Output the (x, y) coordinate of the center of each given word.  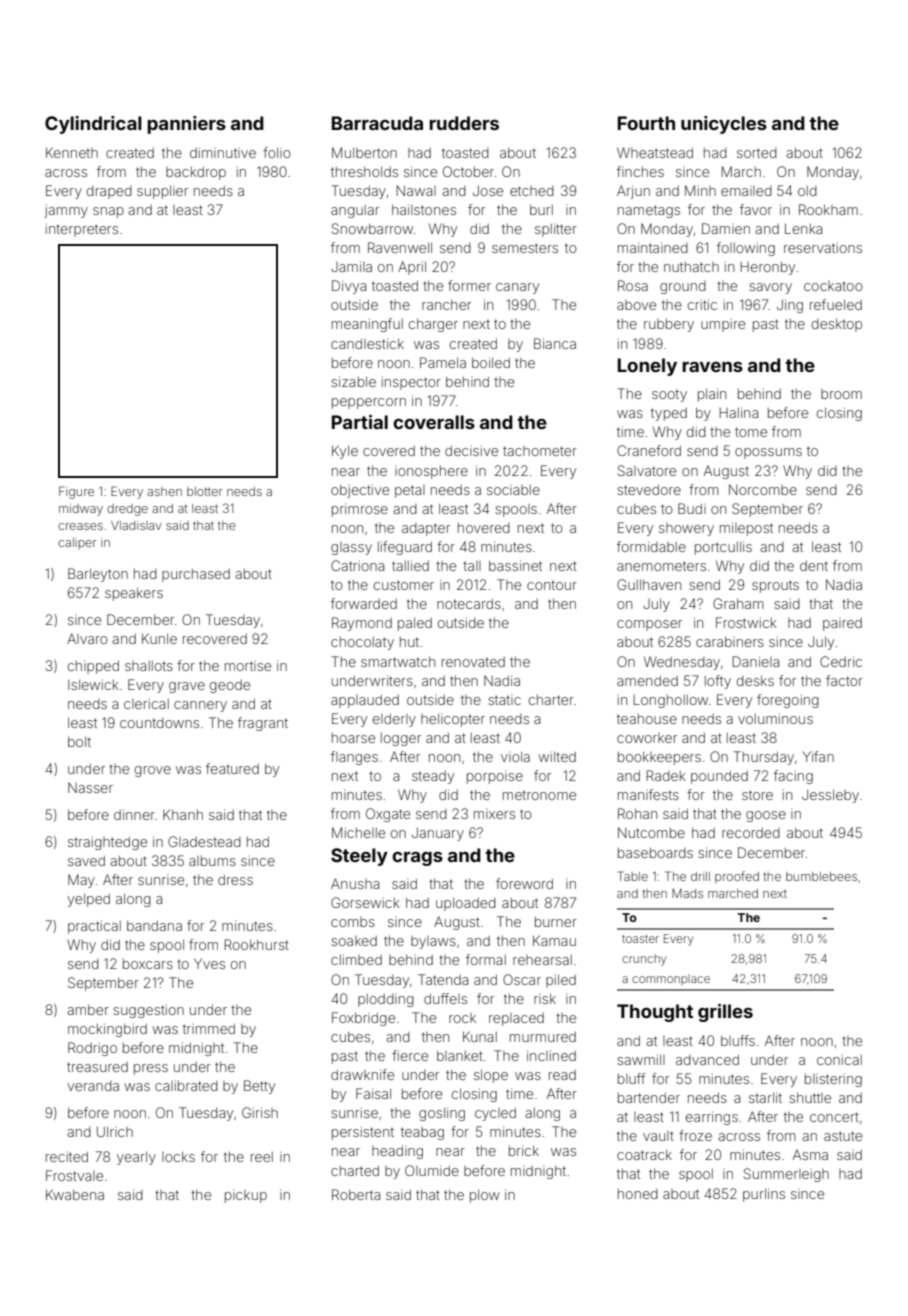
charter (551, 700)
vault (658, 1136)
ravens (712, 367)
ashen (164, 491)
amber (88, 1009)
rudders (464, 123)
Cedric (841, 661)
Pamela (443, 362)
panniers (186, 125)
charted (355, 1170)
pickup (246, 1196)
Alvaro (87, 638)
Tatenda (443, 979)
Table (633, 876)
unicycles (724, 125)
